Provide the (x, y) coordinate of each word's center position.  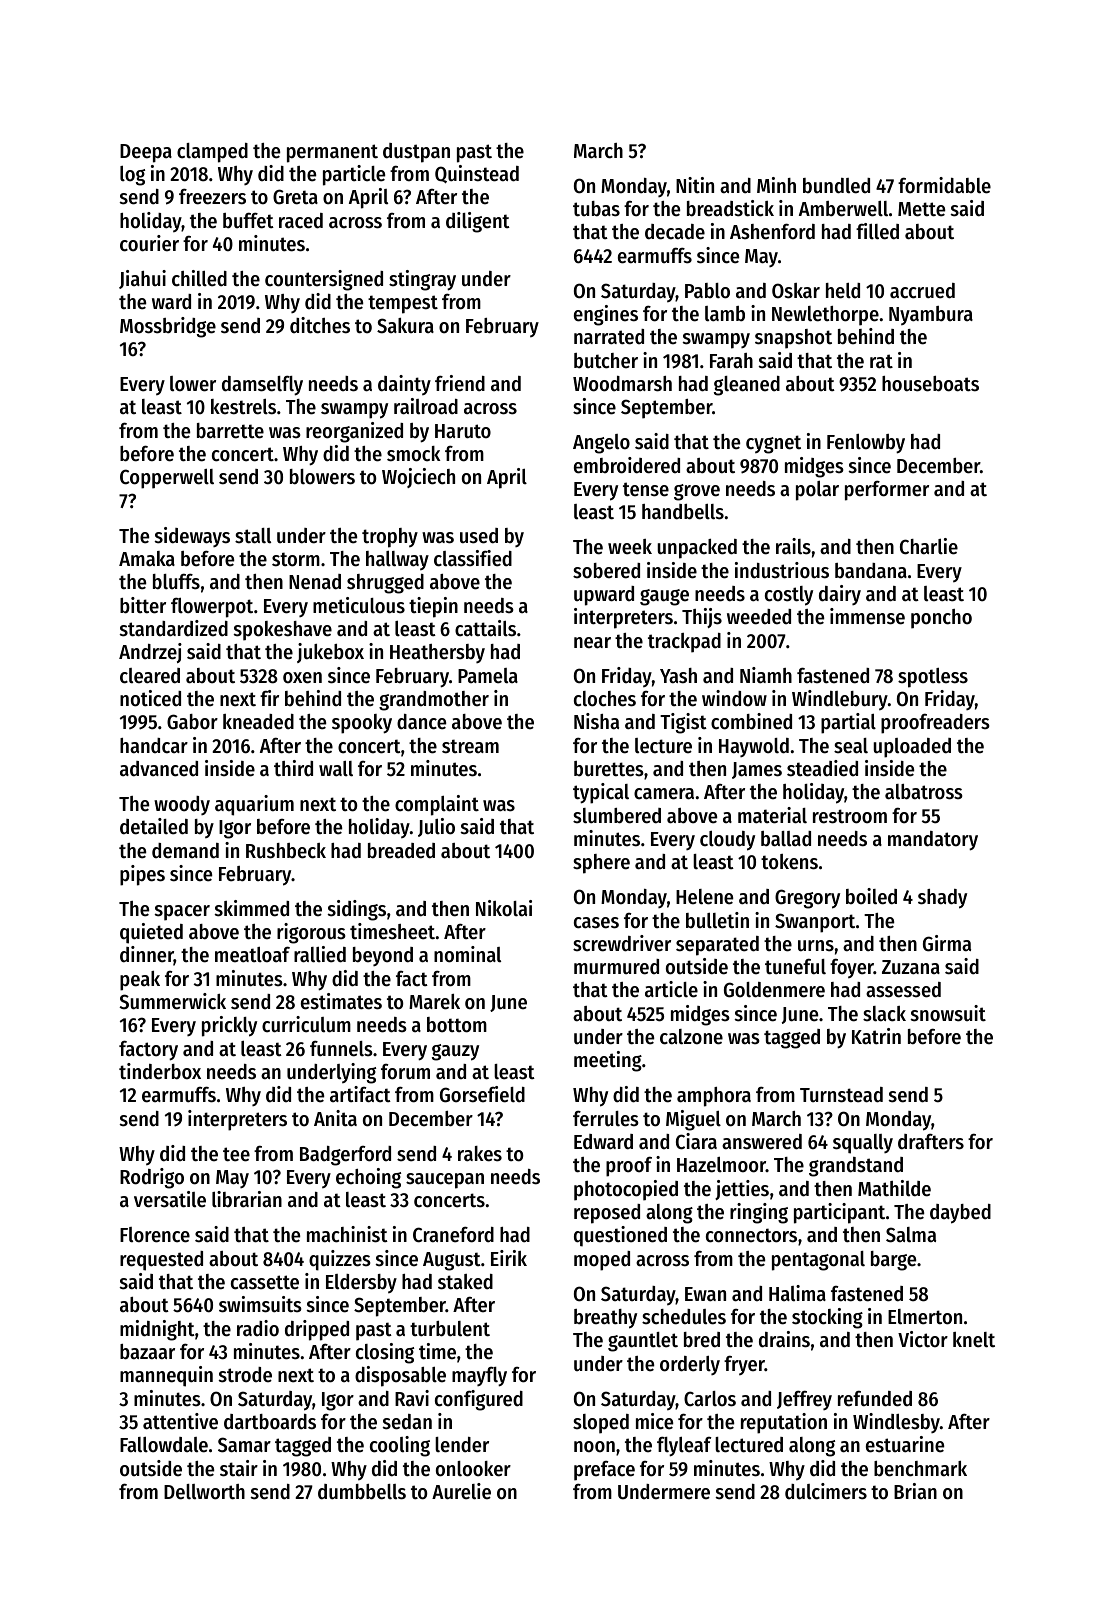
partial (848, 723)
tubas (596, 209)
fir (269, 698)
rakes (480, 1154)
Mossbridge (168, 327)
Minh (776, 185)
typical (601, 793)
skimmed (252, 908)
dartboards (270, 1422)
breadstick (730, 208)
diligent (478, 222)
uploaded (912, 748)
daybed (960, 1214)
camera (664, 794)
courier (149, 243)
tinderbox (160, 1071)
